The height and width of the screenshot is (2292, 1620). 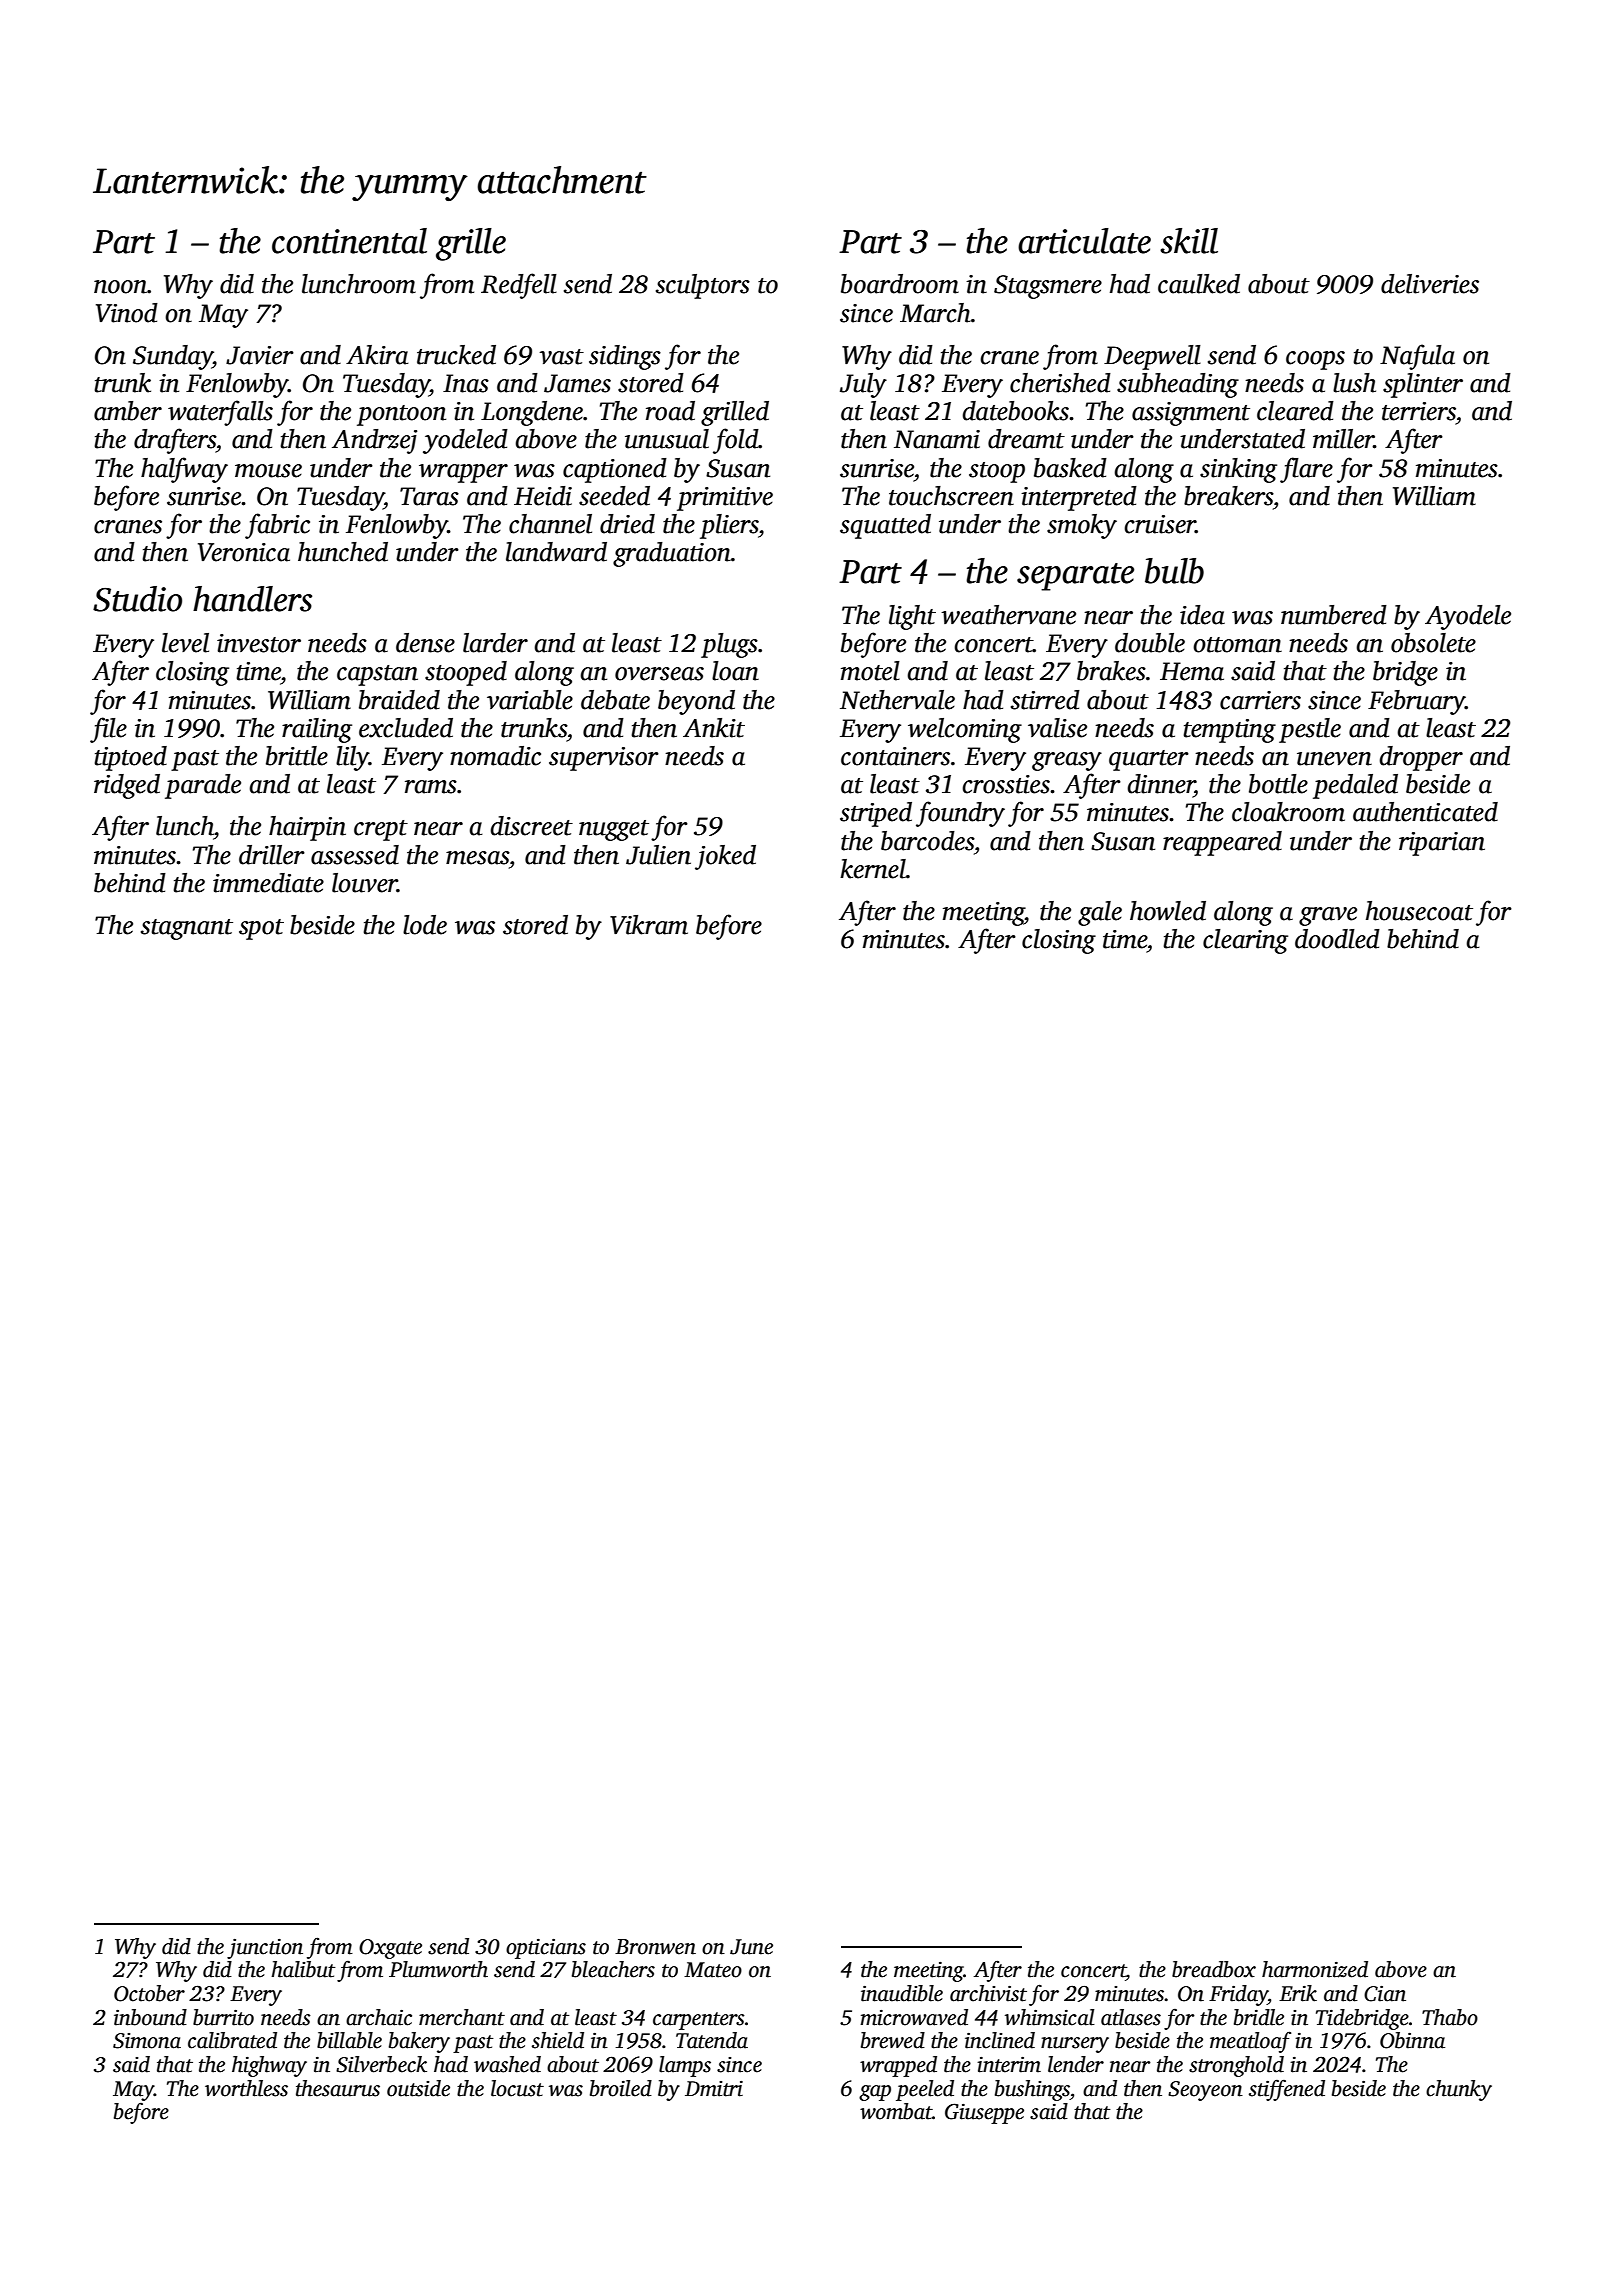 What do you see at coordinates (714, 728) in the screenshot?
I see `Ankit` at bounding box center [714, 728].
